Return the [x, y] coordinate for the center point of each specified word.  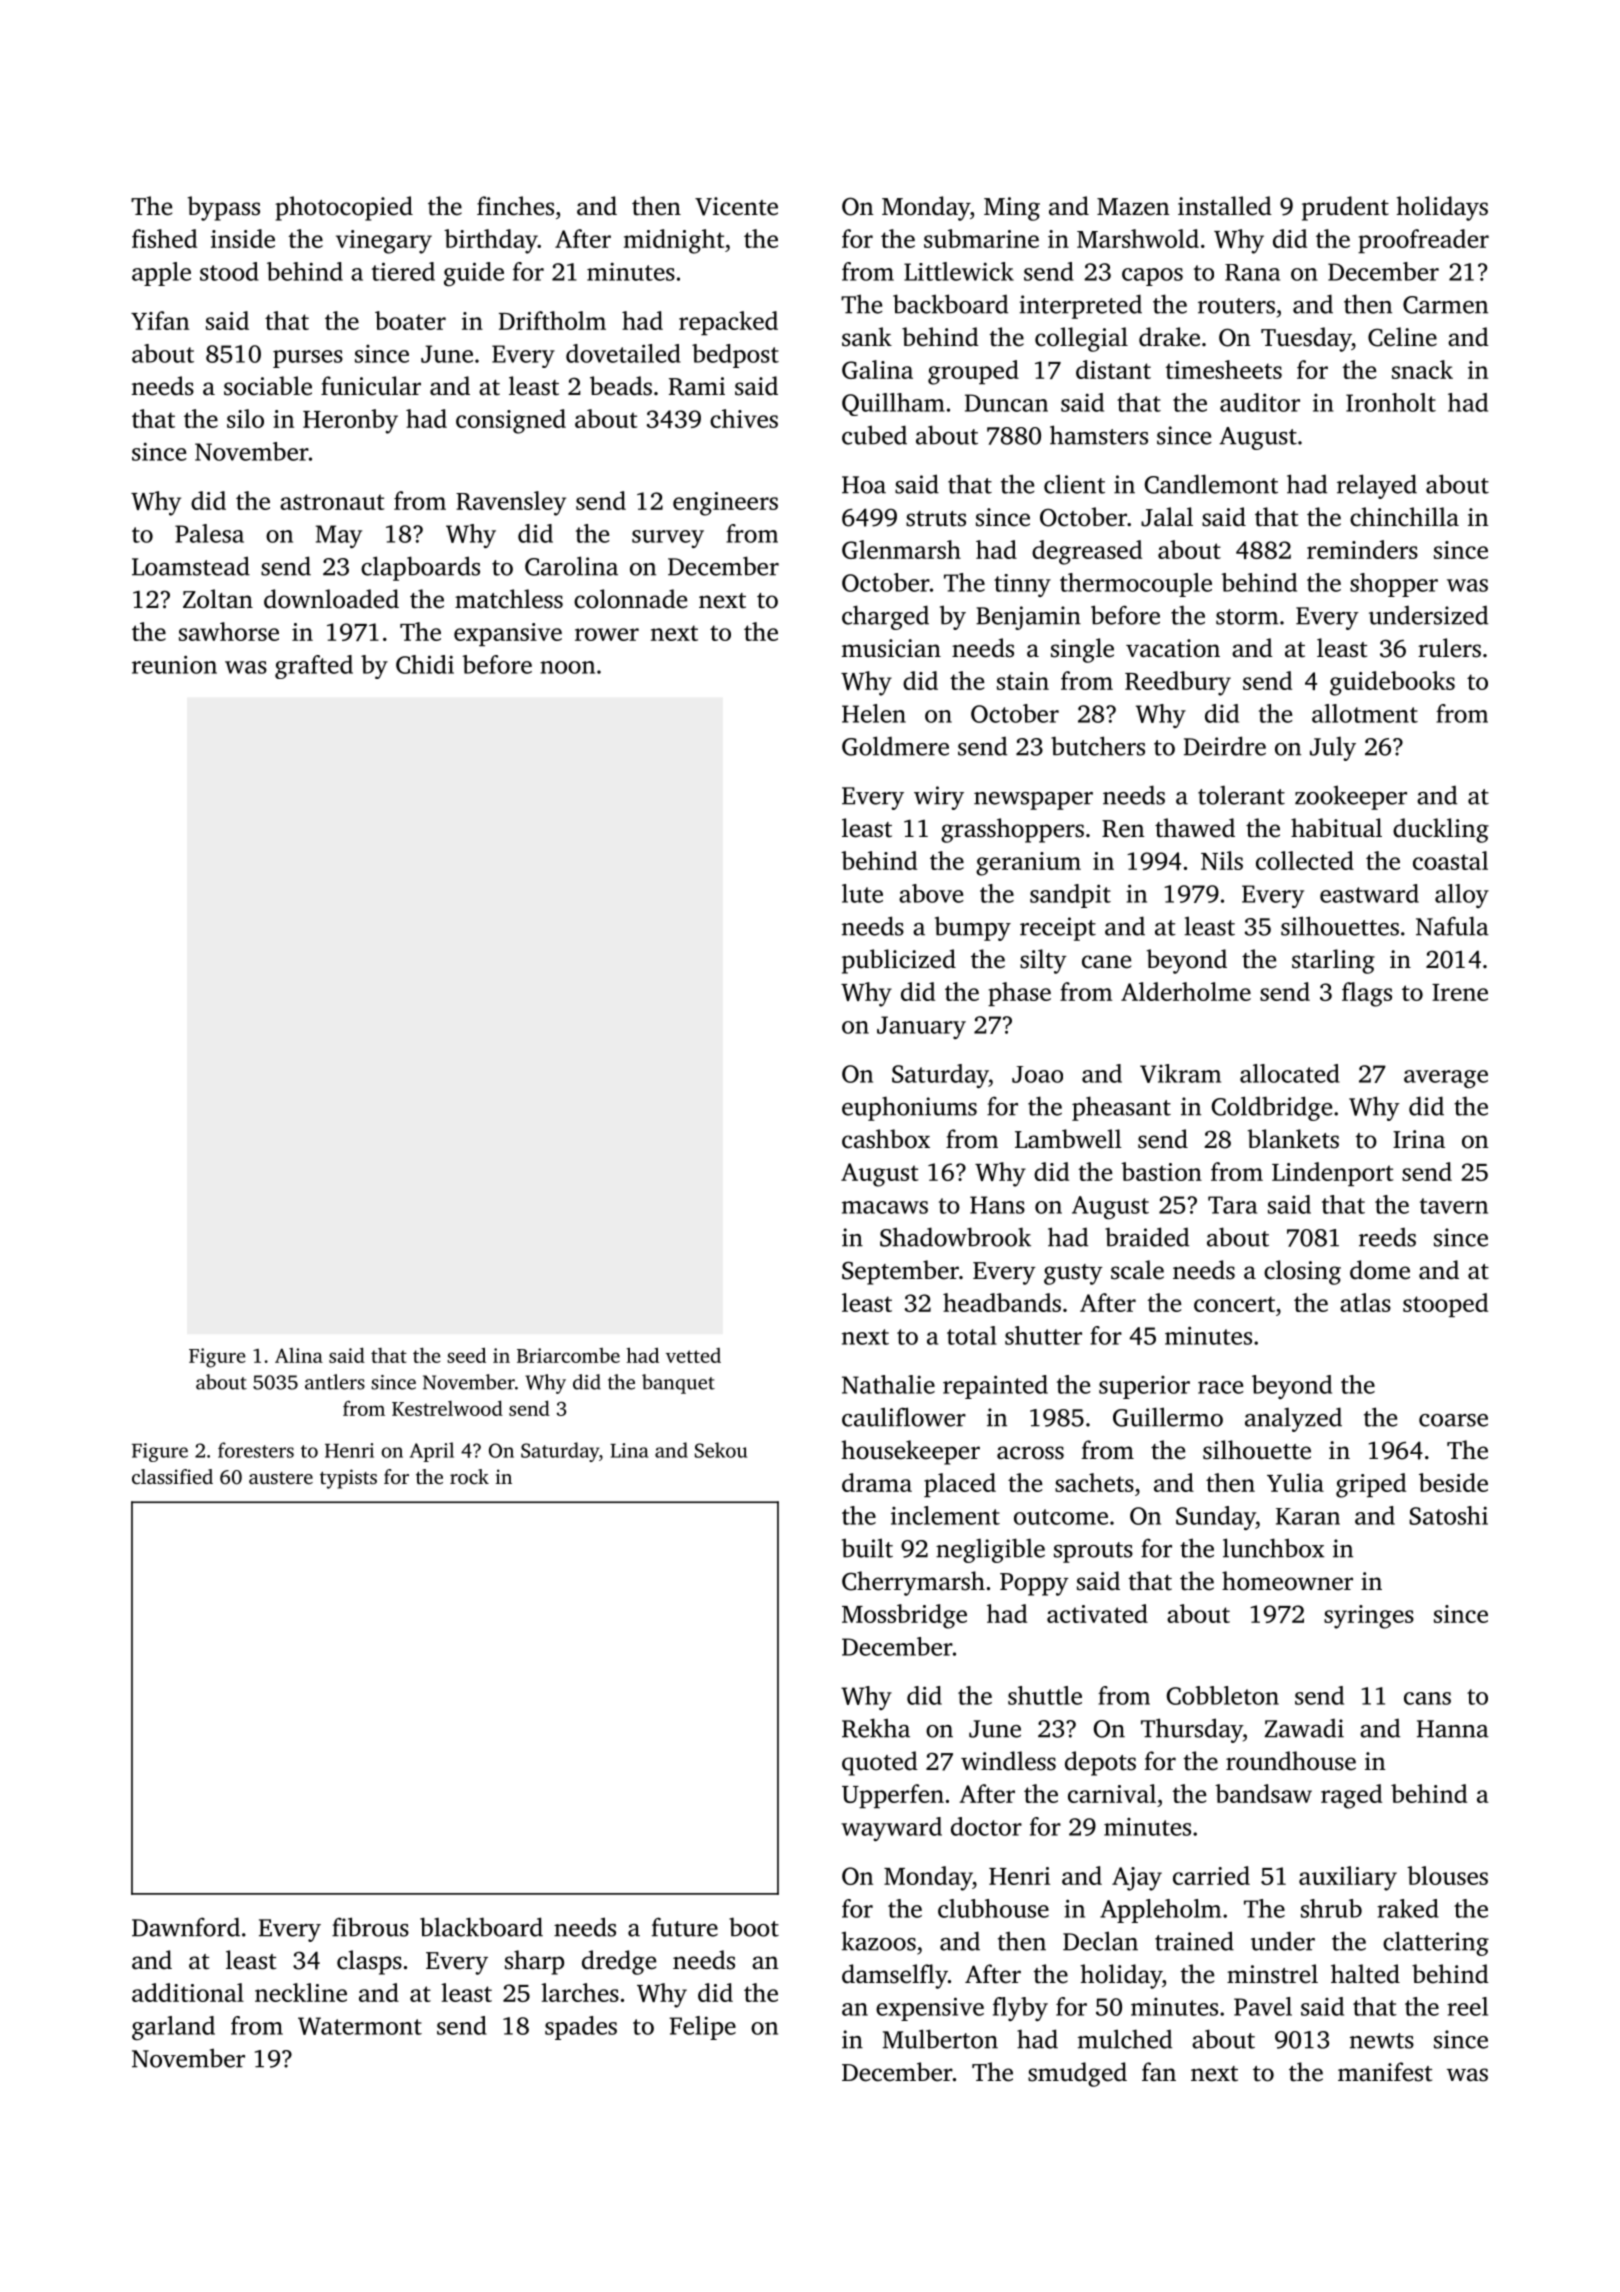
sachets [1094, 1482]
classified [172, 1476]
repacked [728, 323]
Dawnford [186, 1927]
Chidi [425, 664]
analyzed [1293, 1419]
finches [515, 206]
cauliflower [904, 1417]
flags [1367, 994]
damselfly [895, 1976]
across [1030, 1453]
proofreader [1423, 241]
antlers [335, 1382]
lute [862, 893]
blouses [1447, 1875]
